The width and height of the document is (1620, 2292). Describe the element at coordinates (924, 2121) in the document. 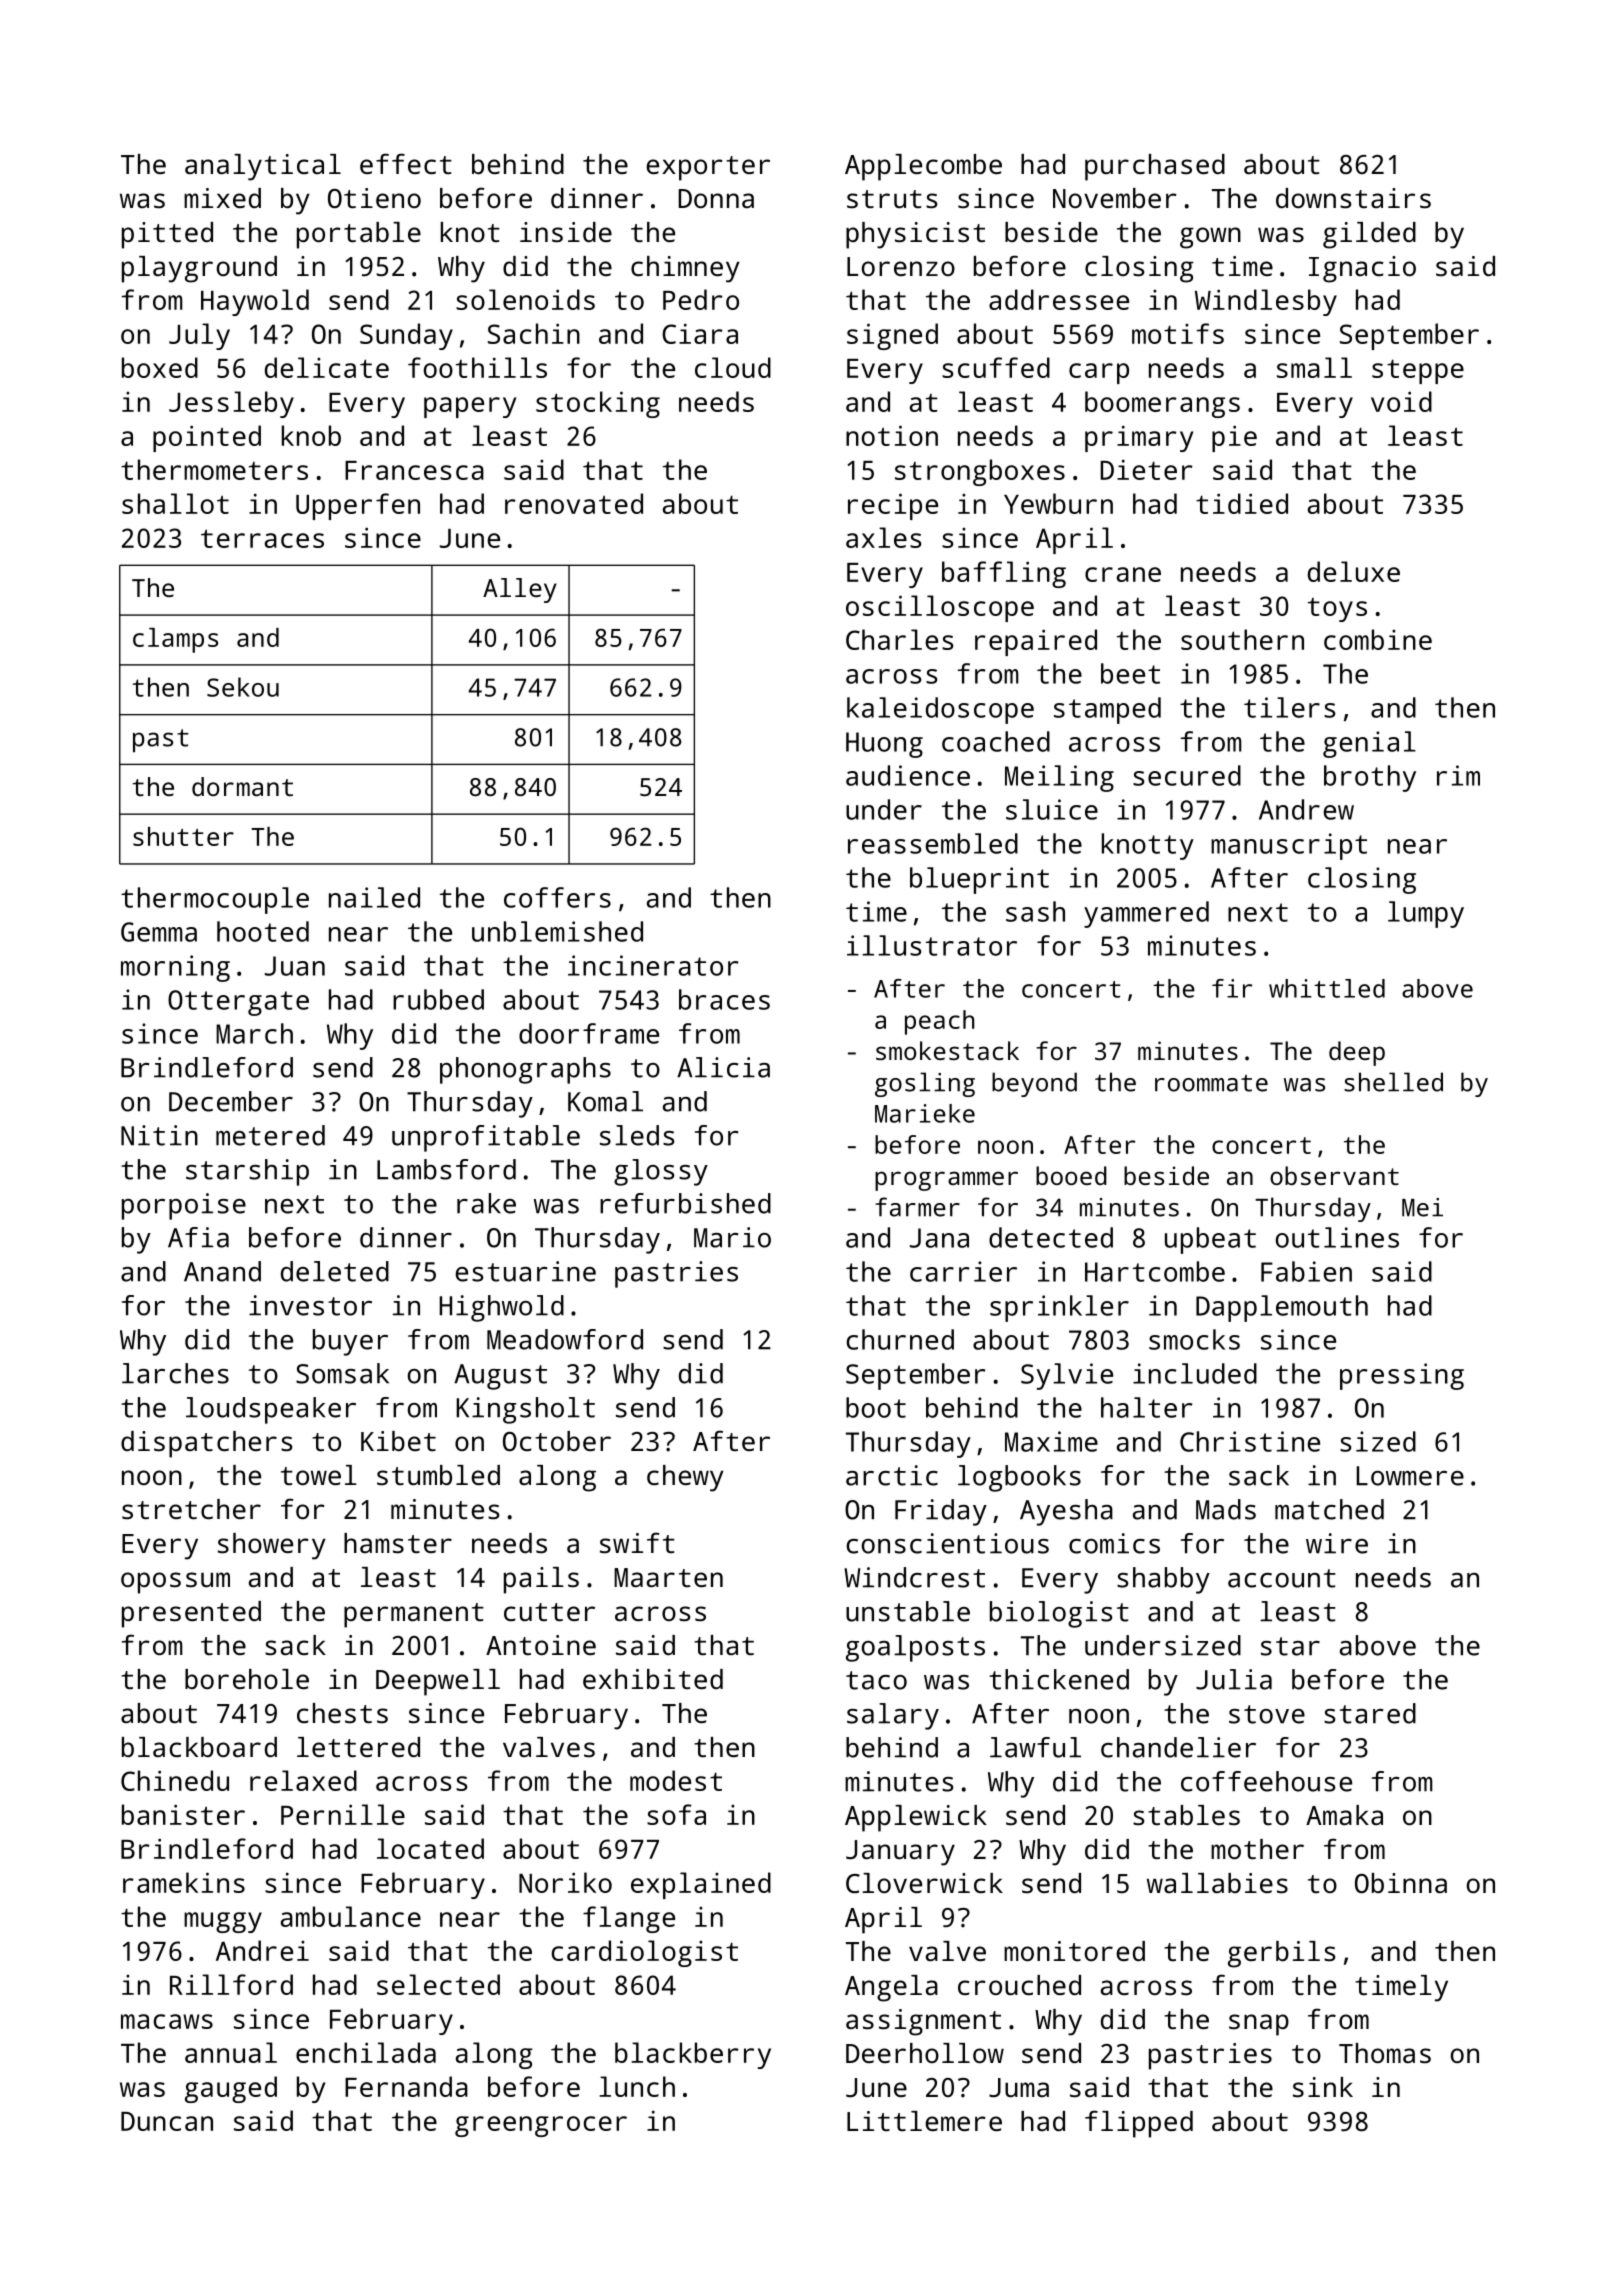

I see `Littlemere` at that location.
